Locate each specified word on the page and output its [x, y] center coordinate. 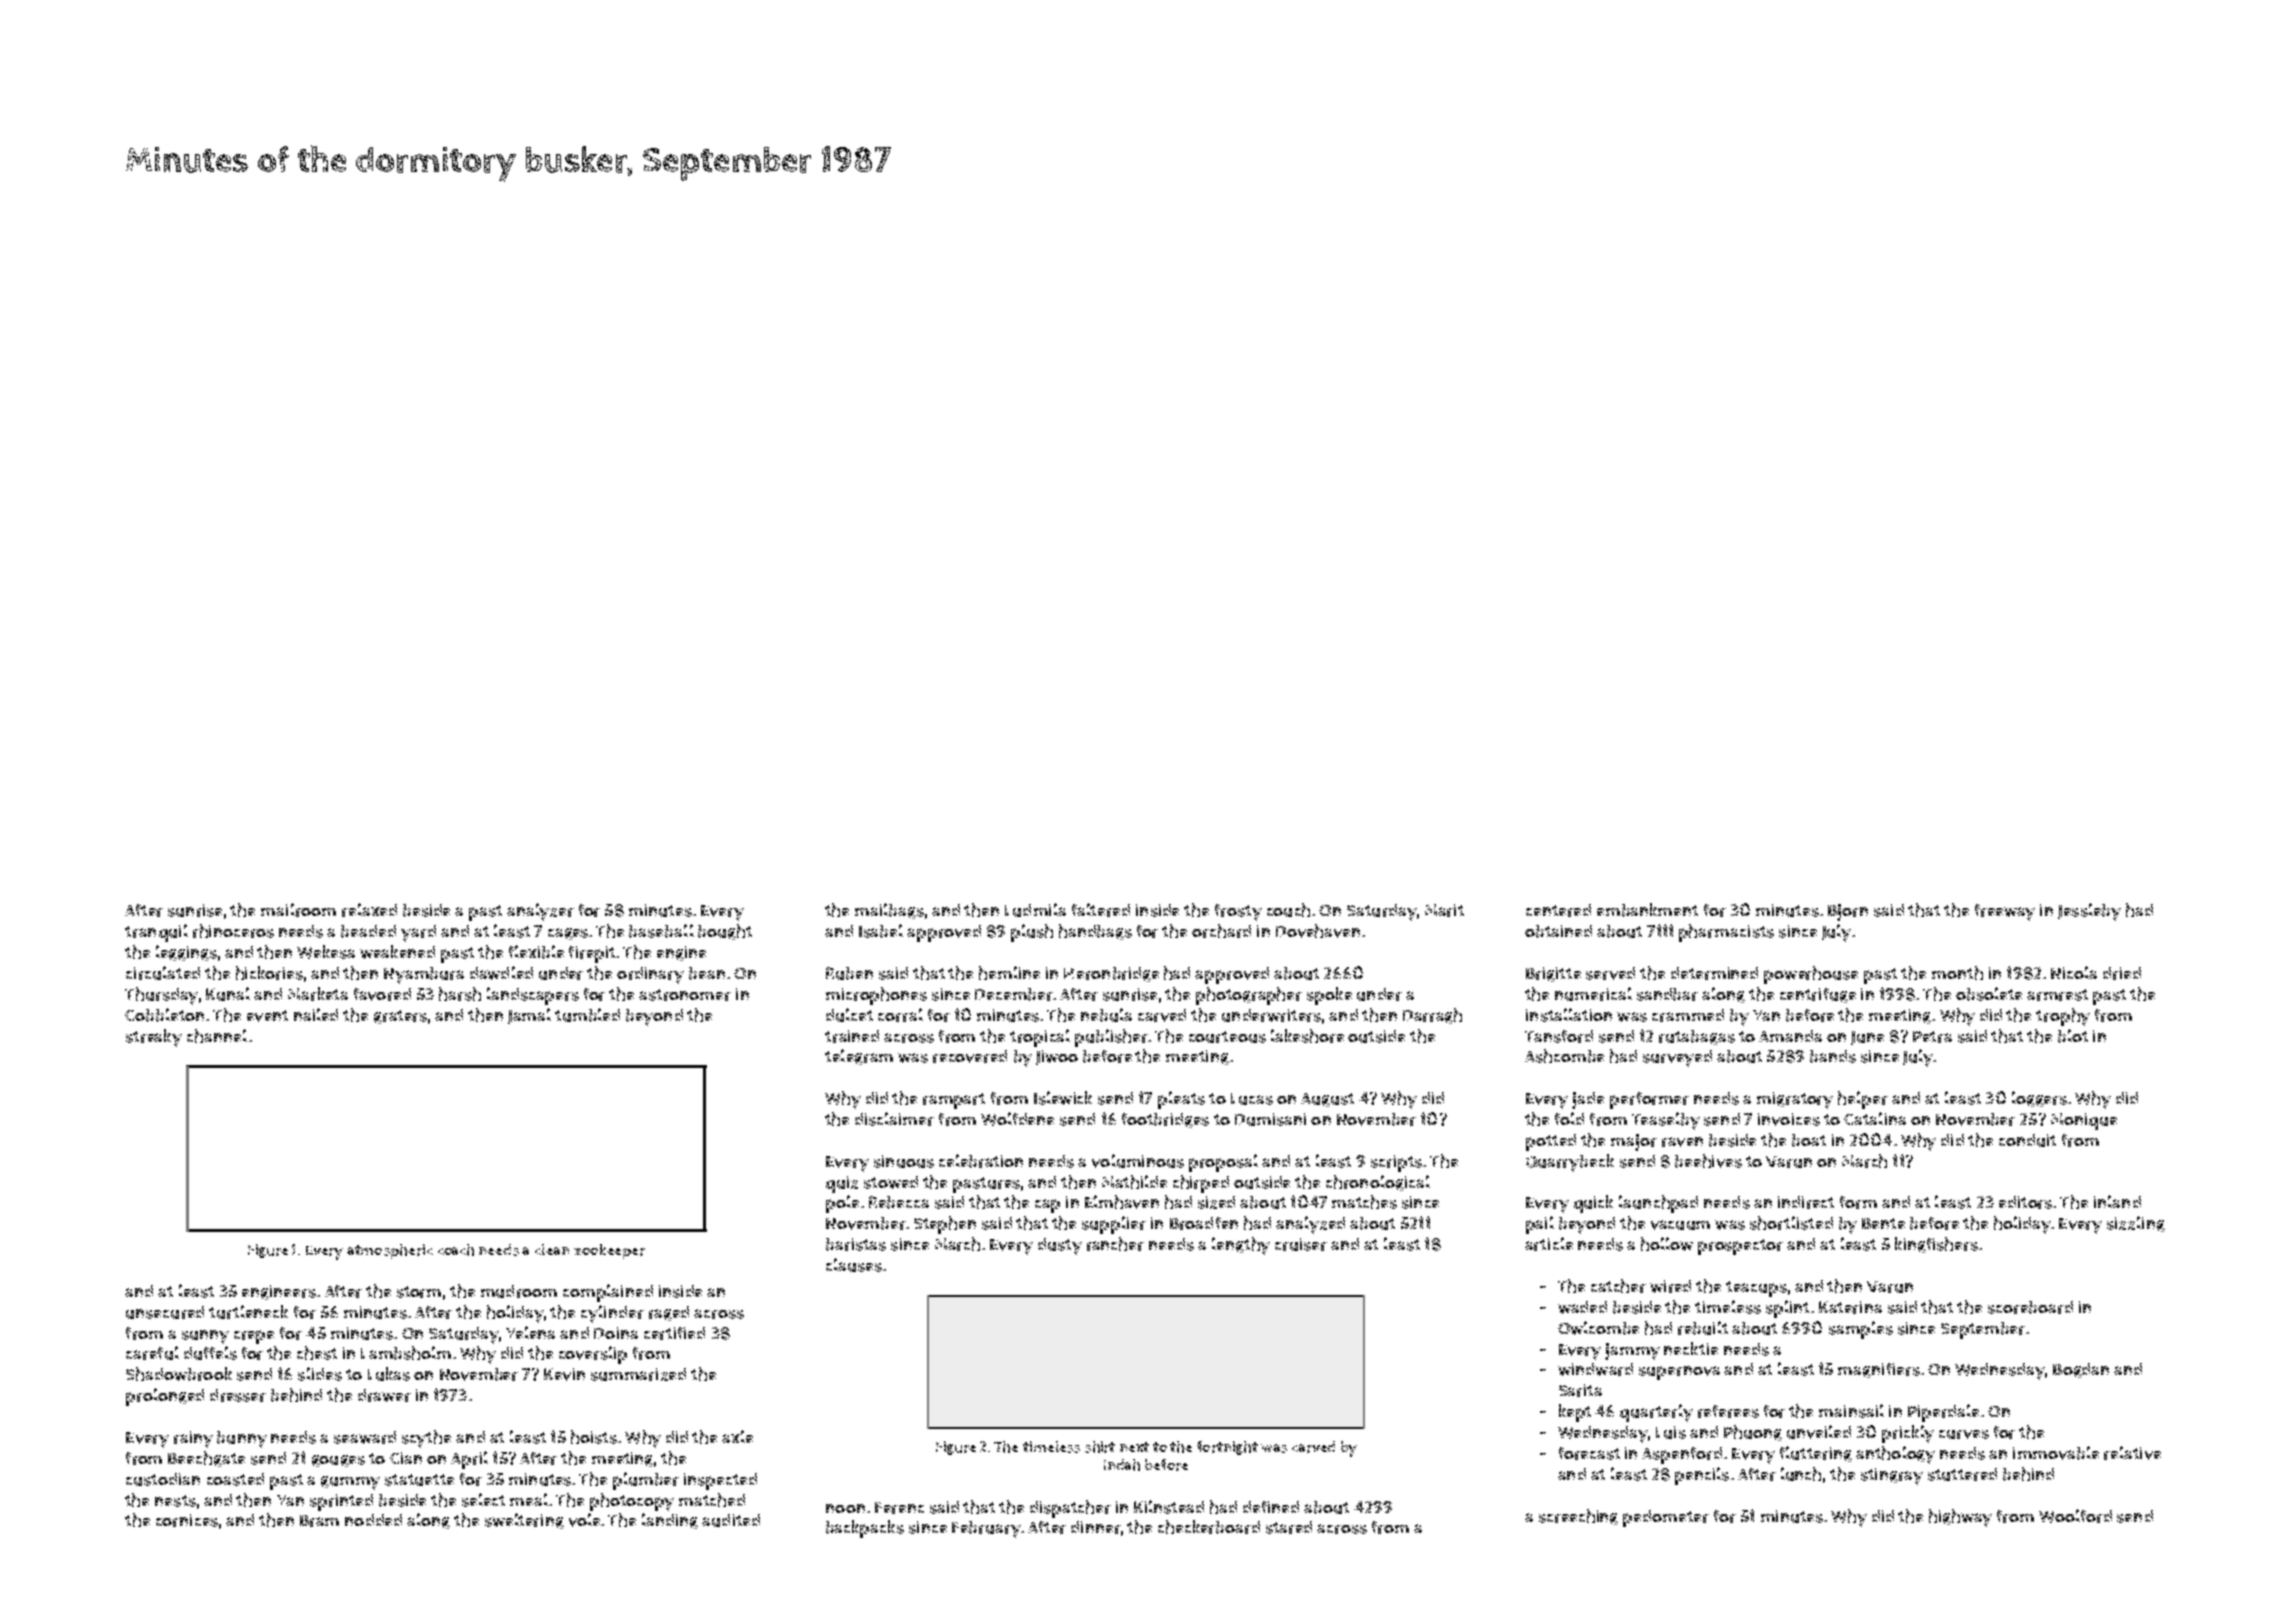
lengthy [1241, 1246]
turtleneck [248, 1312]
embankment [1647, 910]
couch [1288, 910]
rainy [193, 1439]
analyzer [540, 912]
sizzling [2136, 1224]
